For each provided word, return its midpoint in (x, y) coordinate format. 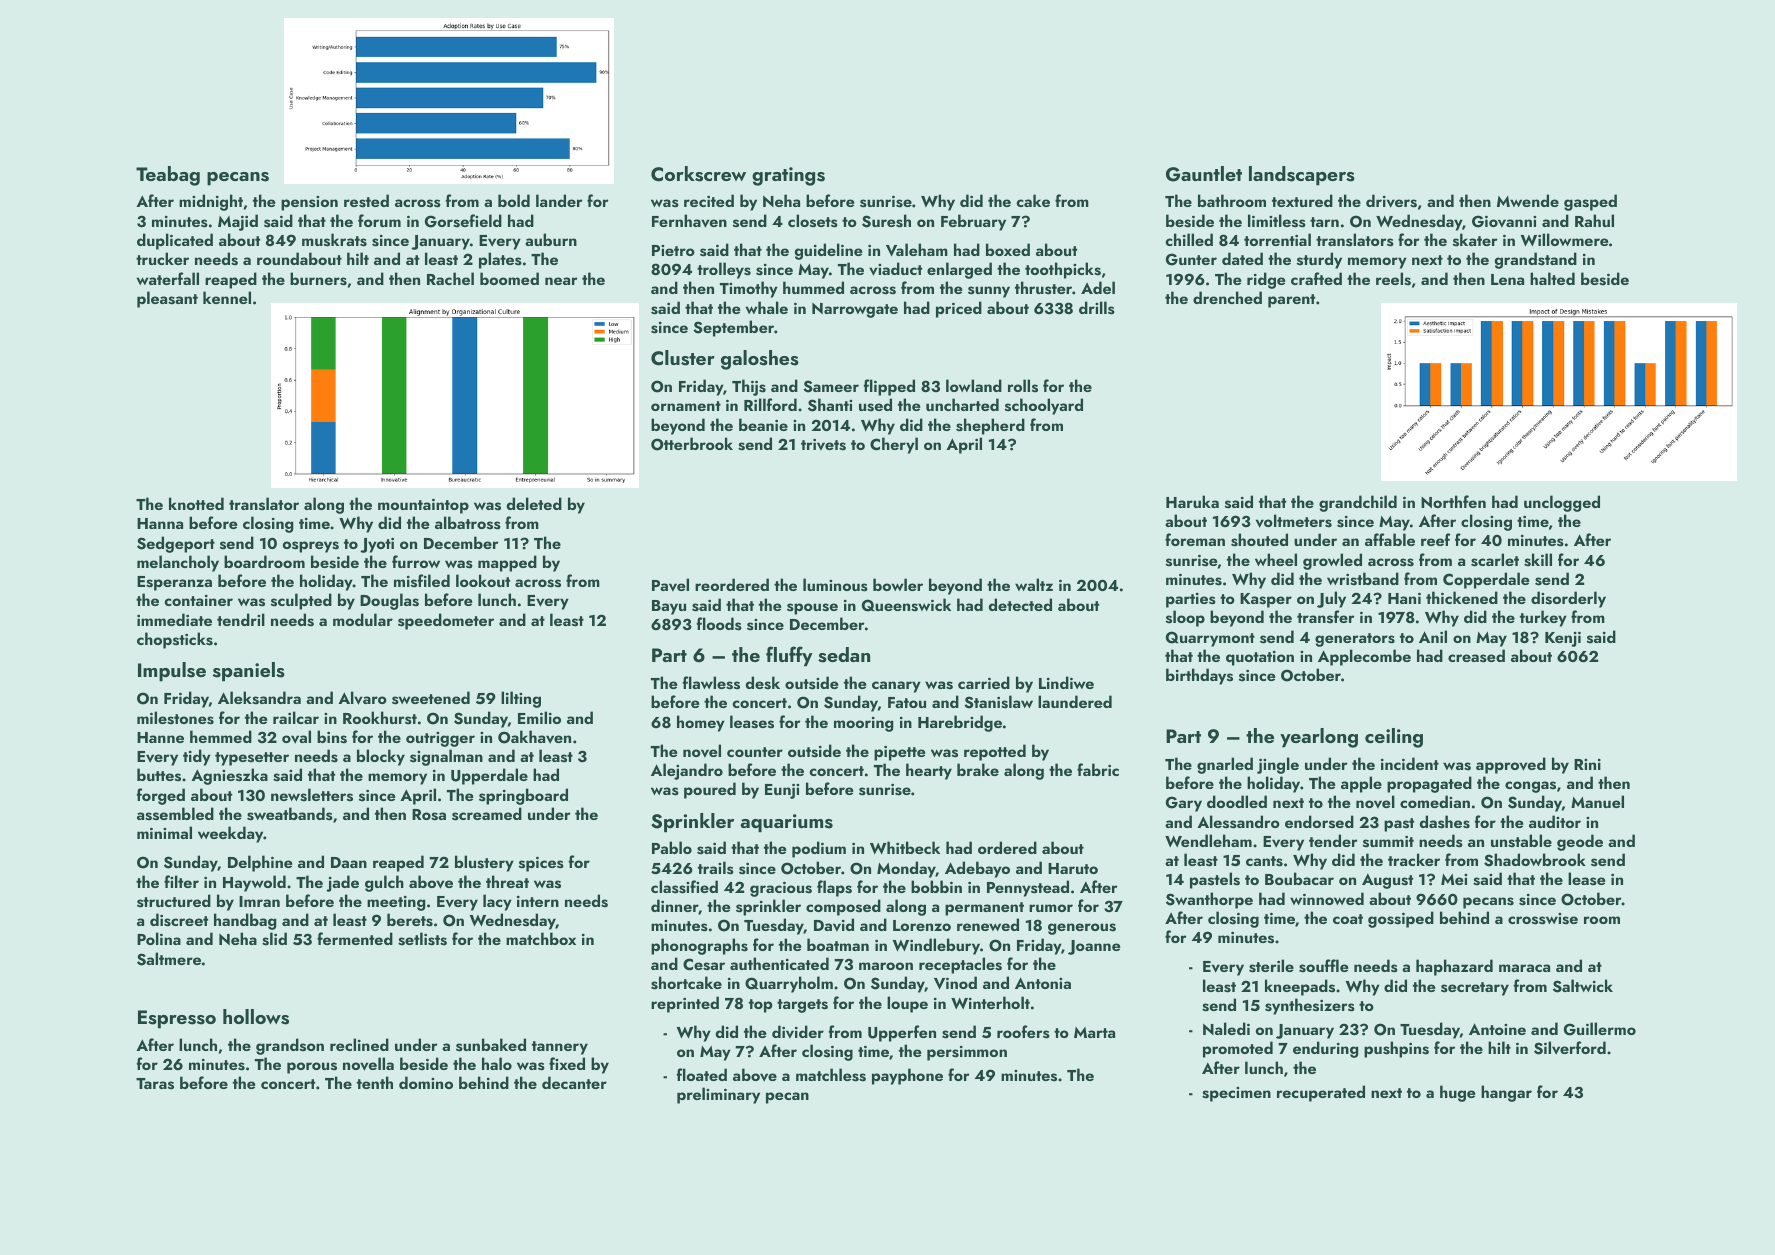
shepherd (990, 426)
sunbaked (491, 1045)
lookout (483, 580)
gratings (788, 176)
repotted (995, 752)
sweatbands (290, 814)
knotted (196, 503)
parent (1291, 301)
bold (514, 200)
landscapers (1302, 176)
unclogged (1562, 503)
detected (1020, 604)
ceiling (1394, 738)
